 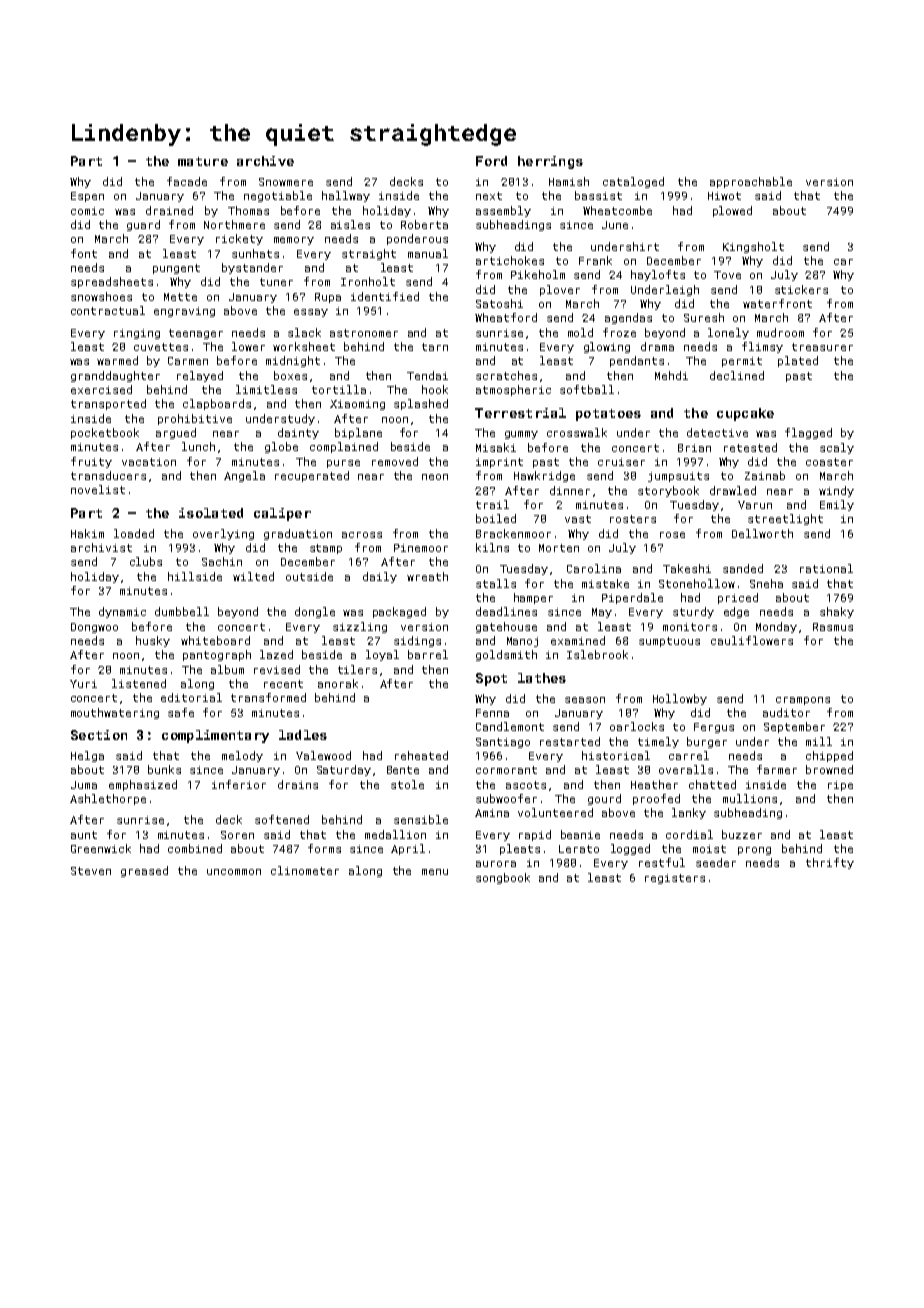 What do you see at coordinates (526, 785) in the screenshot?
I see `ascots` at bounding box center [526, 785].
